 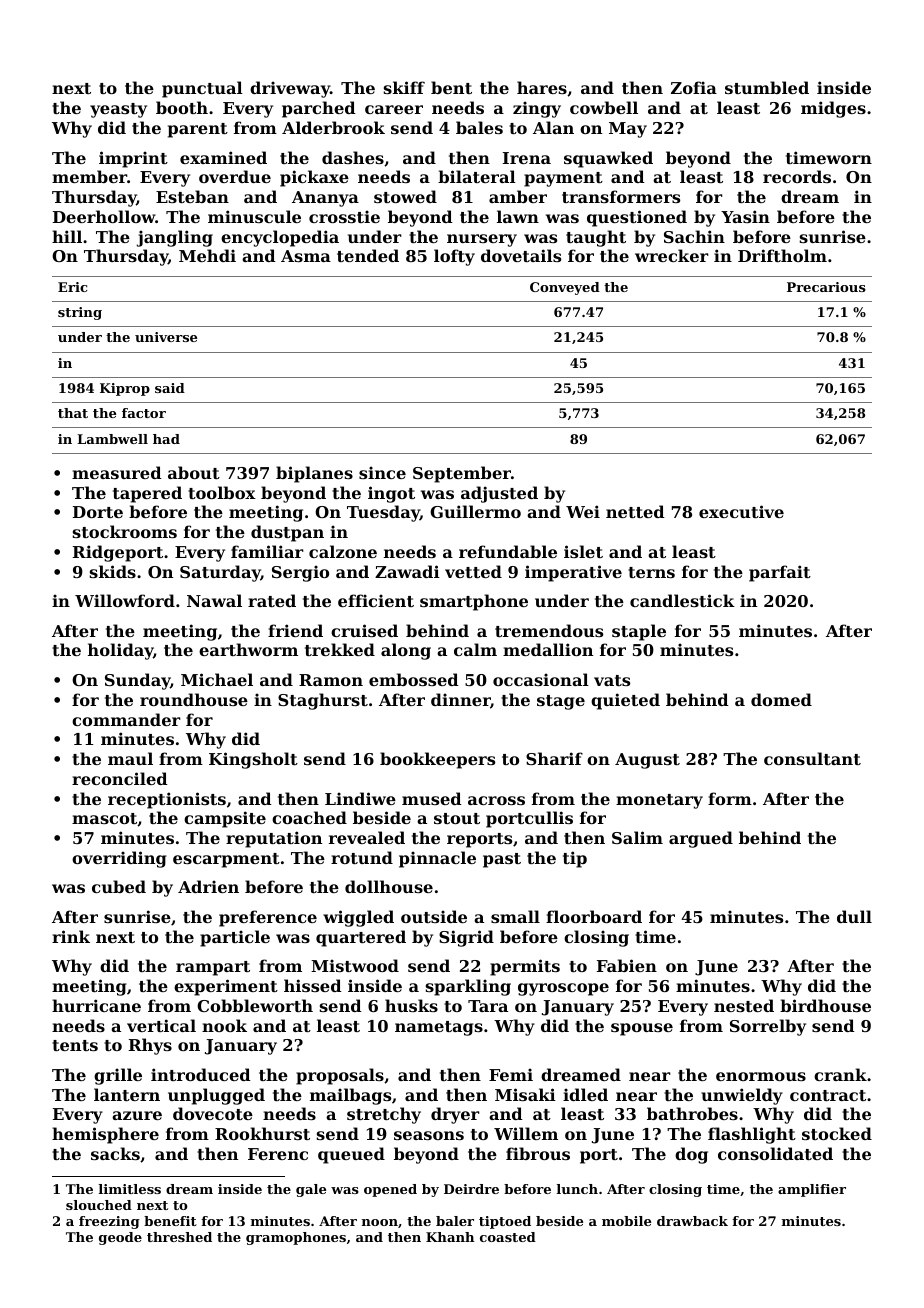 What do you see at coordinates (471, 1189) in the page?
I see `Deirdre` at bounding box center [471, 1189].
